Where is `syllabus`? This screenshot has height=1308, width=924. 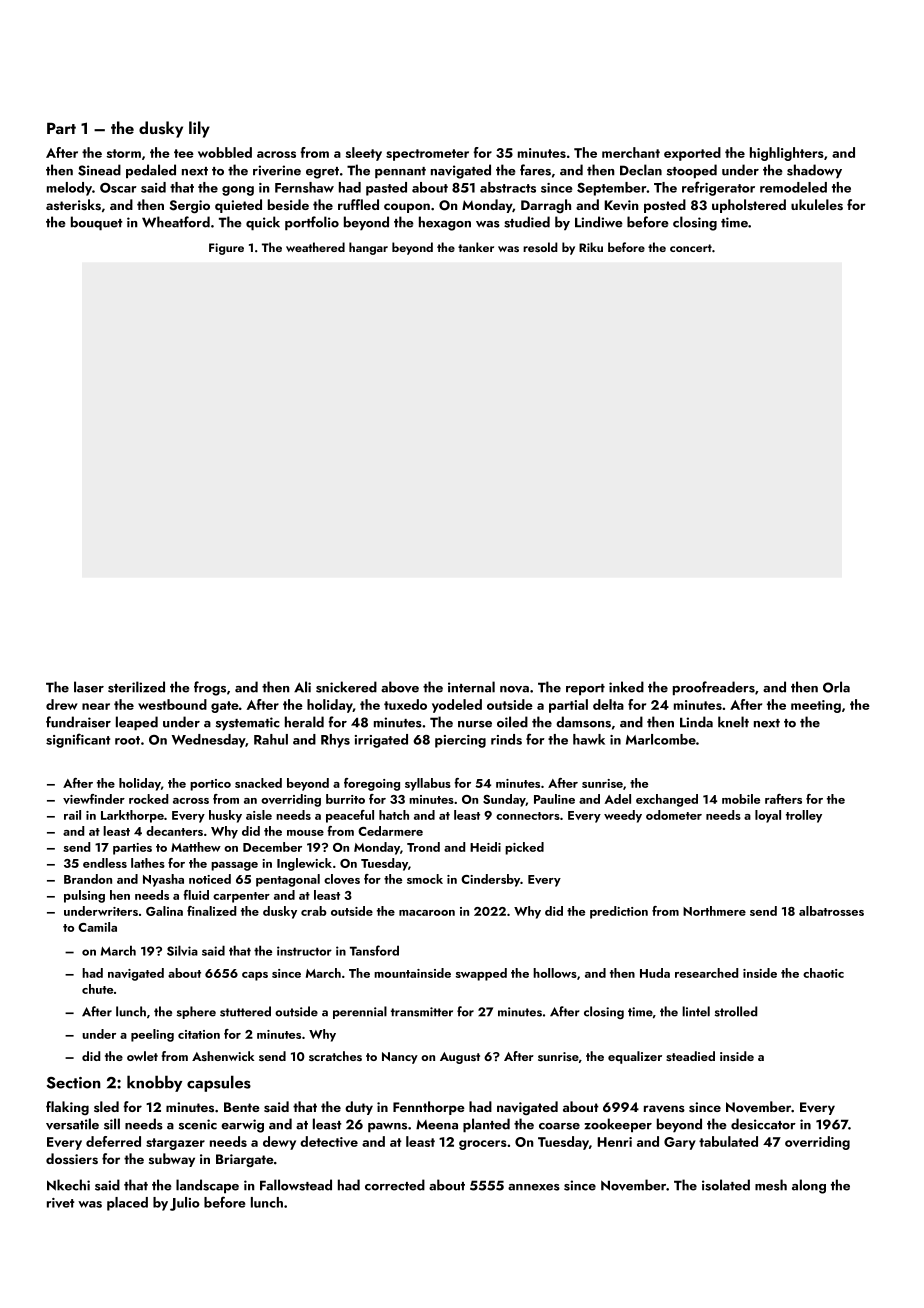
syllabus is located at coordinates (428, 784).
